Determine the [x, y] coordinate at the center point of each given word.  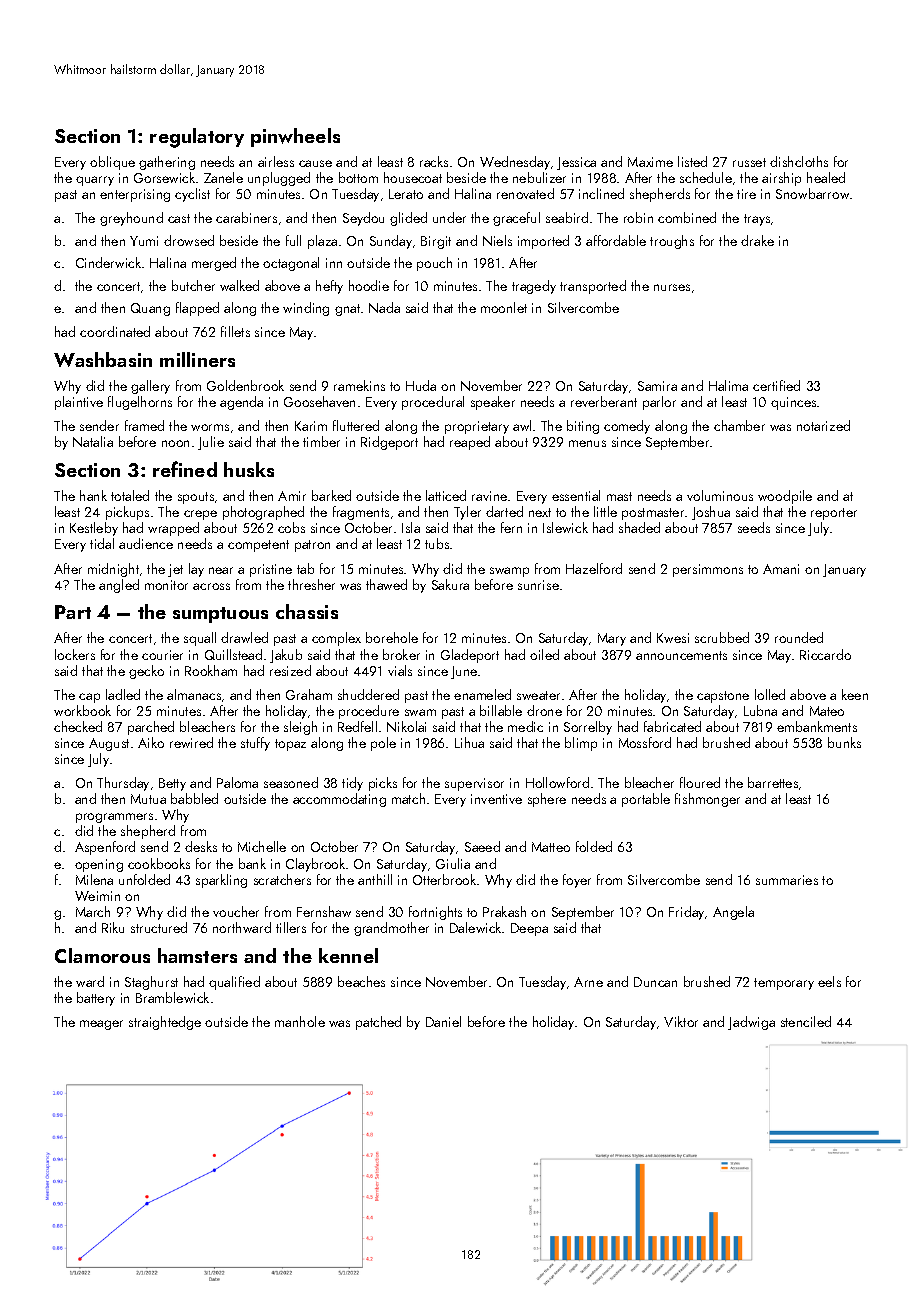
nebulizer [539, 177]
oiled [544, 654]
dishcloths [799, 161]
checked [78, 726]
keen [855, 694]
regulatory [197, 138]
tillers [291, 927]
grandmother [391, 929]
